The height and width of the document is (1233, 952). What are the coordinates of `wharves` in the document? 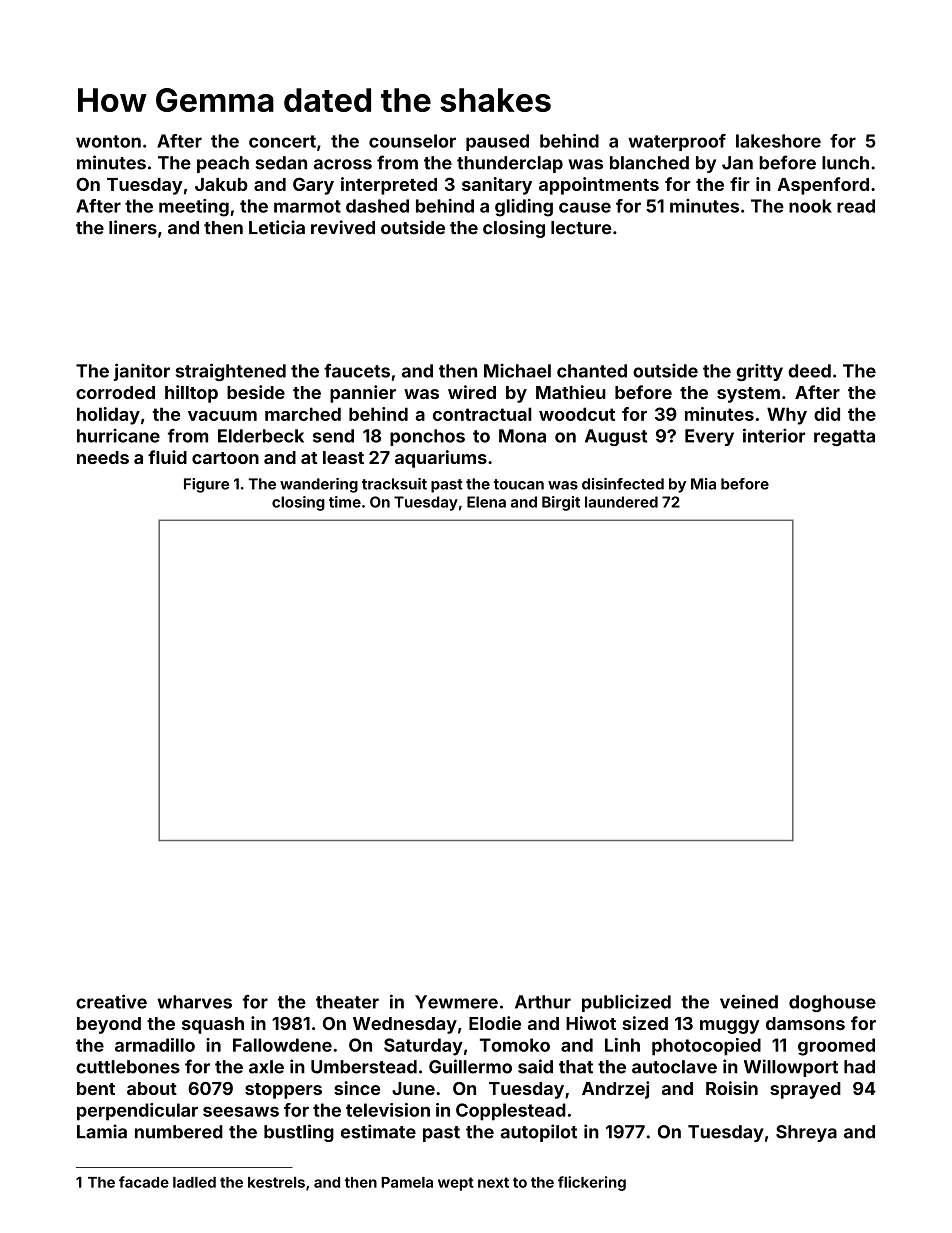 It's located at (195, 1002).
